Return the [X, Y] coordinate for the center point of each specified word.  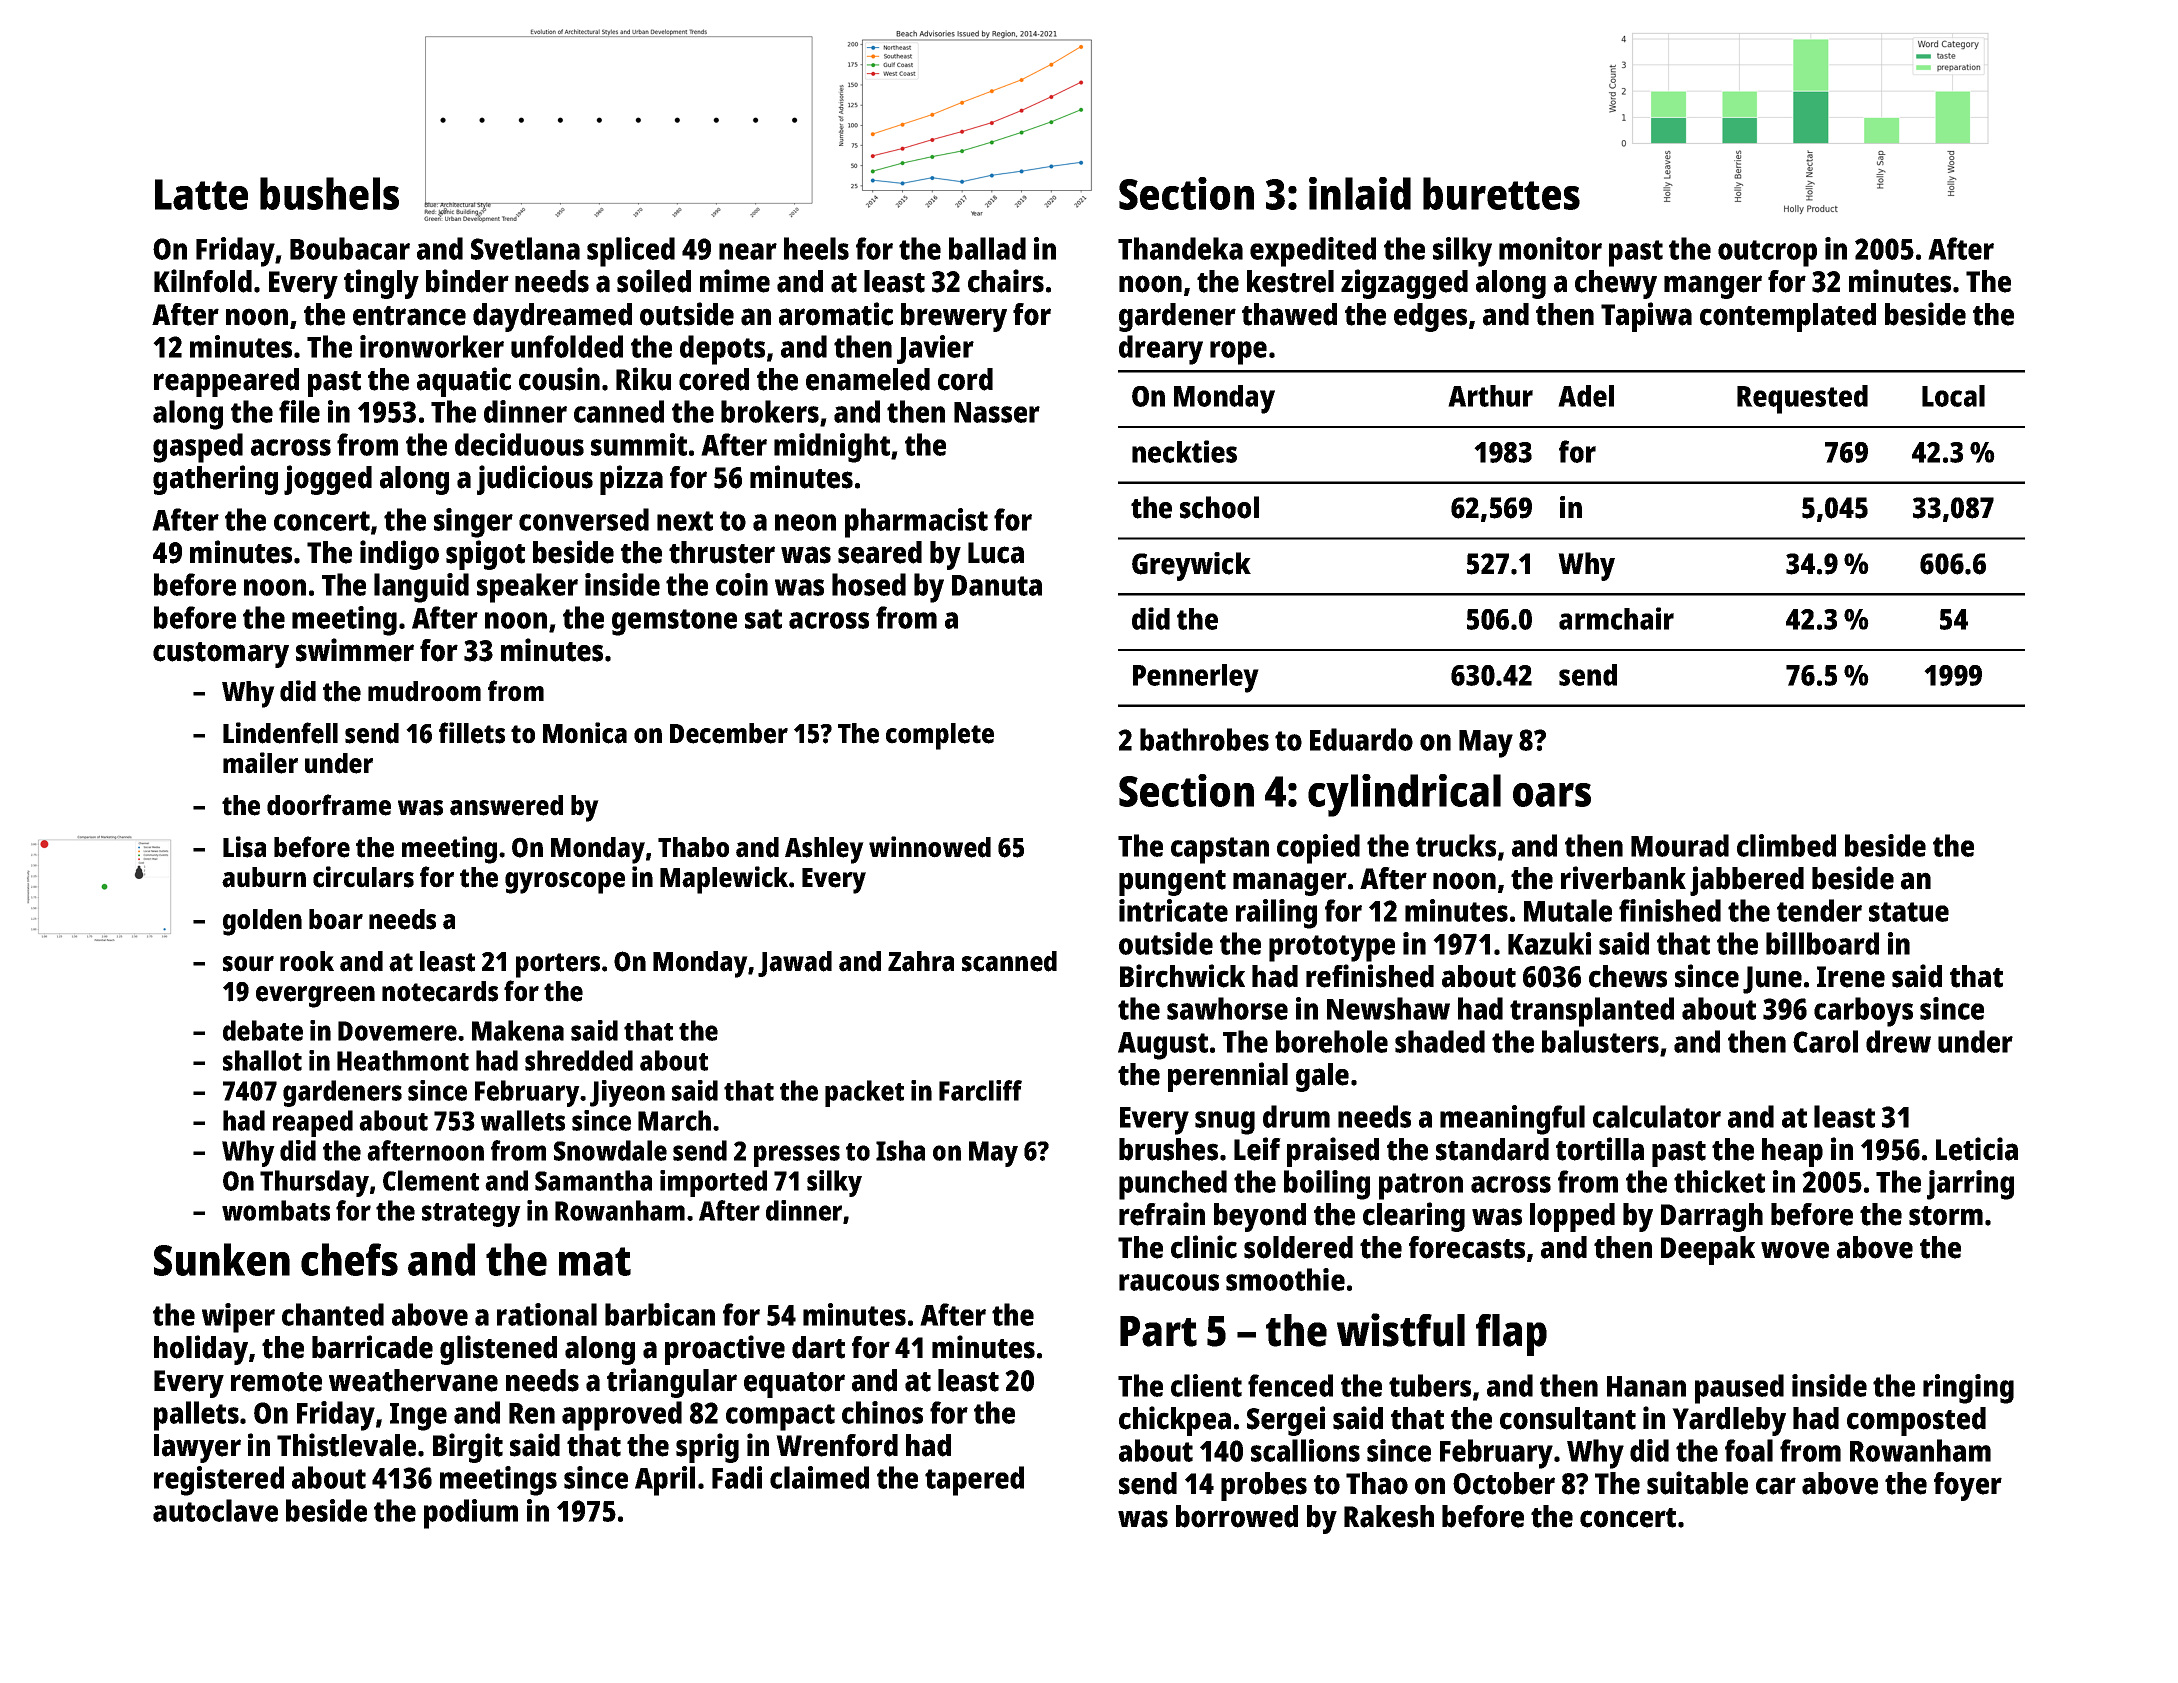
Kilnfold [203, 281]
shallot [262, 1060]
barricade [372, 1347]
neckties [1184, 451]
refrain [1162, 1214]
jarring [1970, 1185]
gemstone [674, 622]
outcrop [1767, 253]
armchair [1616, 618]
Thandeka [1180, 248]
